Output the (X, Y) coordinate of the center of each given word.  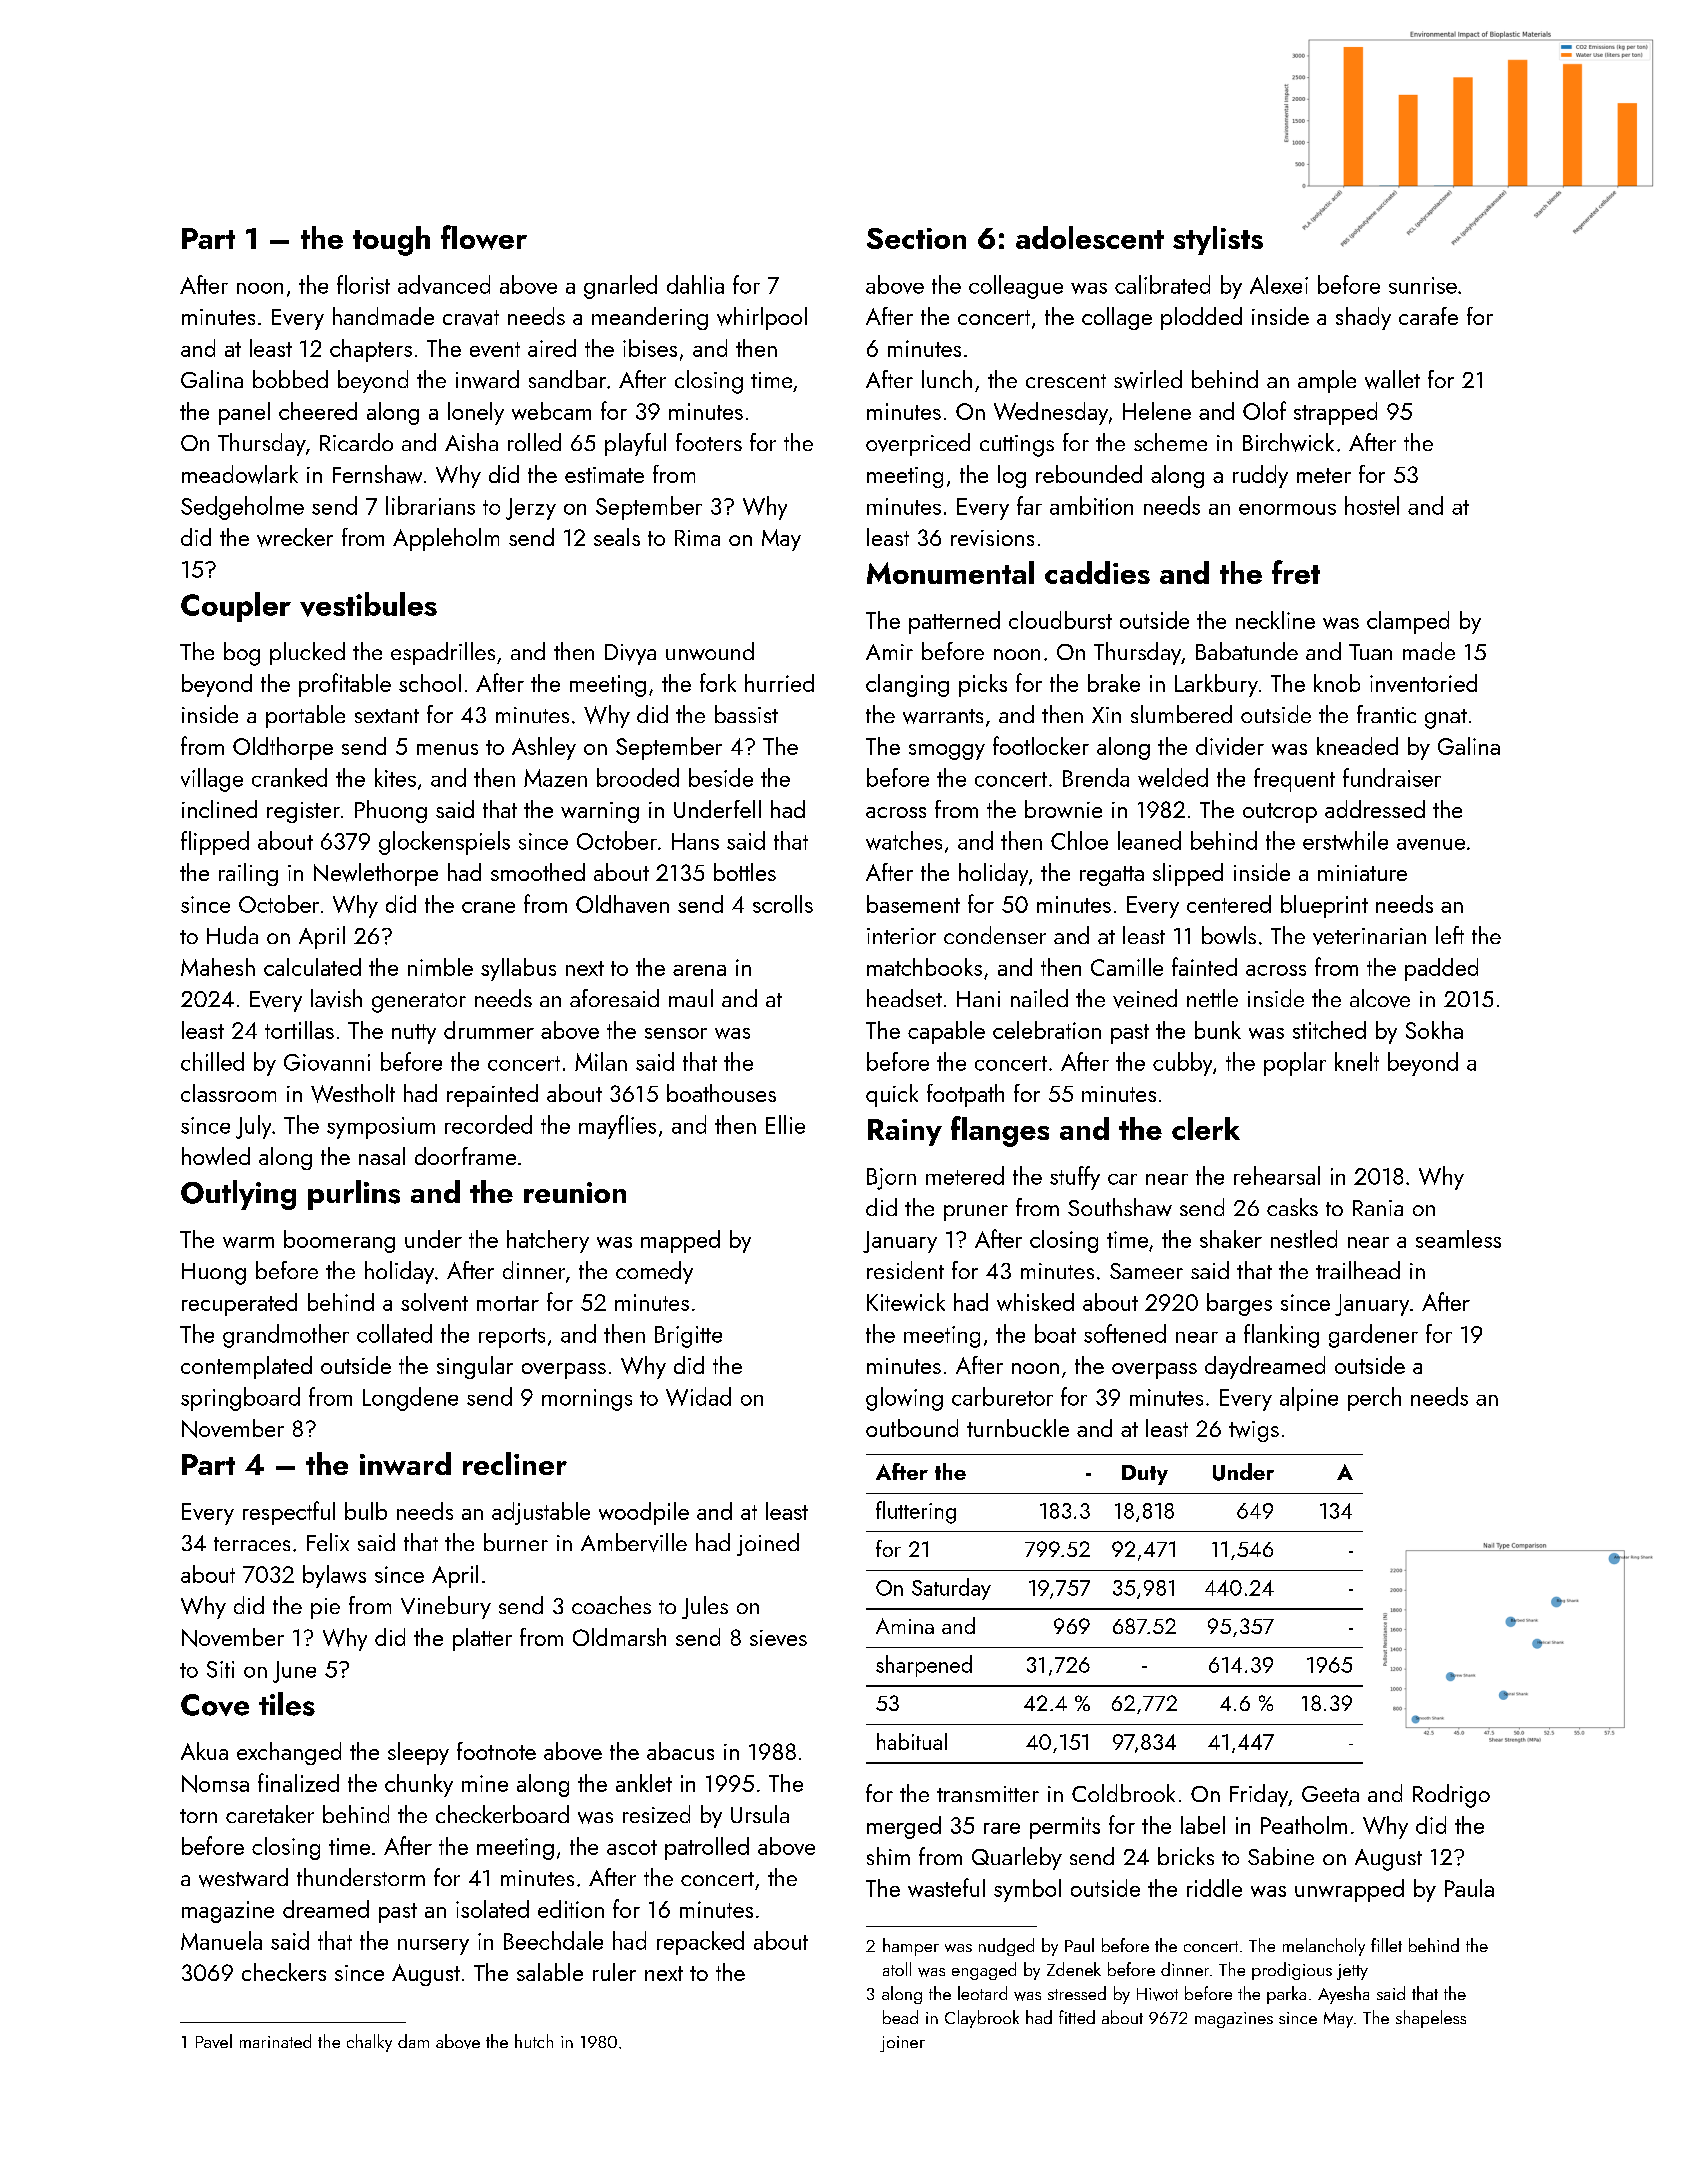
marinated (275, 2041)
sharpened (924, 1666)
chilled (212, 1061)
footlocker (1041, 745)
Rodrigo (1451, 1796)
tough (391, 241)
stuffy (1075, 1178)
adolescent (1090, 237)
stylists (1218, 240)
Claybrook (982, 2019)
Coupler (236, 607)
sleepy (418, 1753)
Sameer (1146, 1271)
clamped (1408, 622)
